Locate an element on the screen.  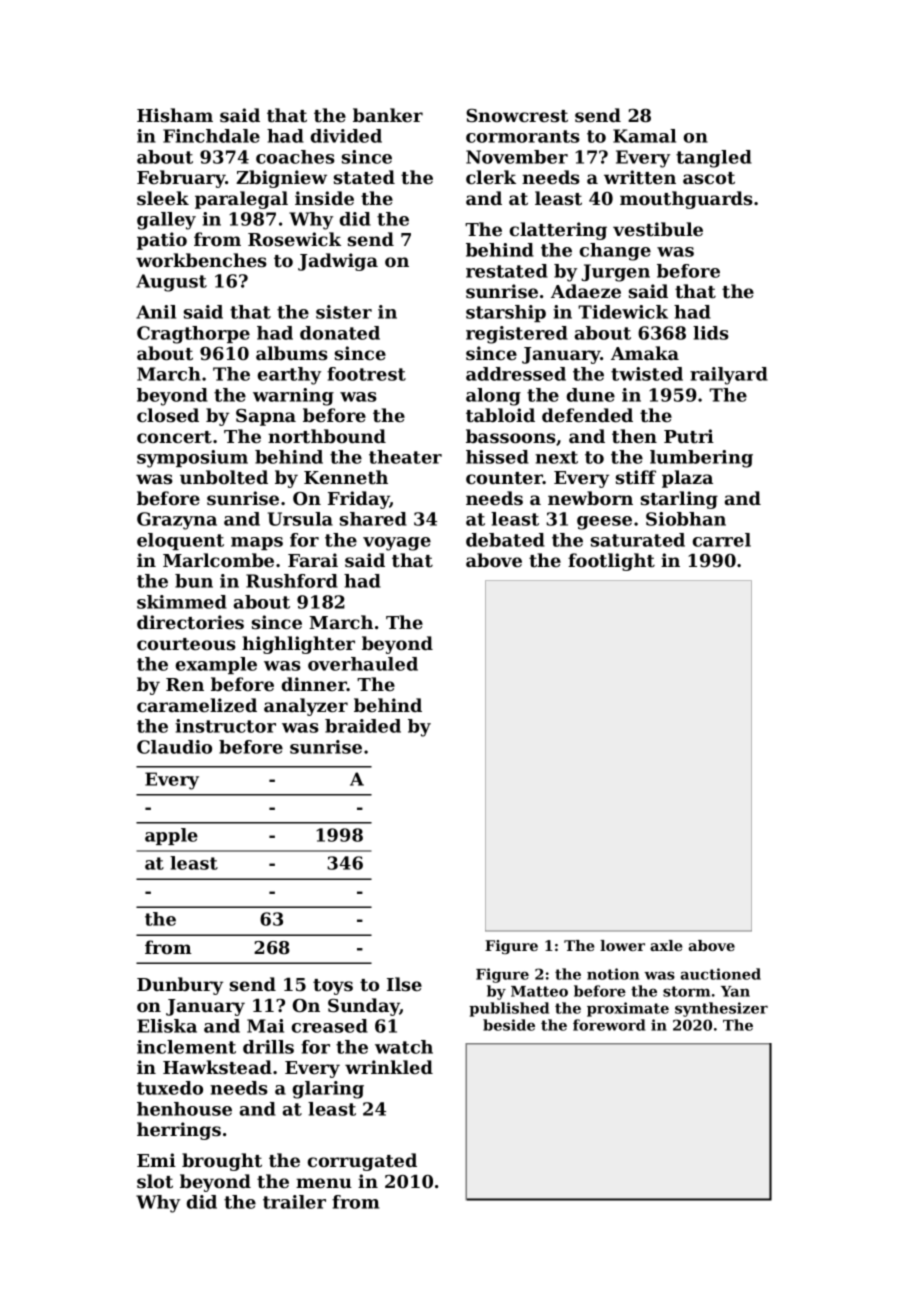
Hisham is located at coordinates (175, 115).
